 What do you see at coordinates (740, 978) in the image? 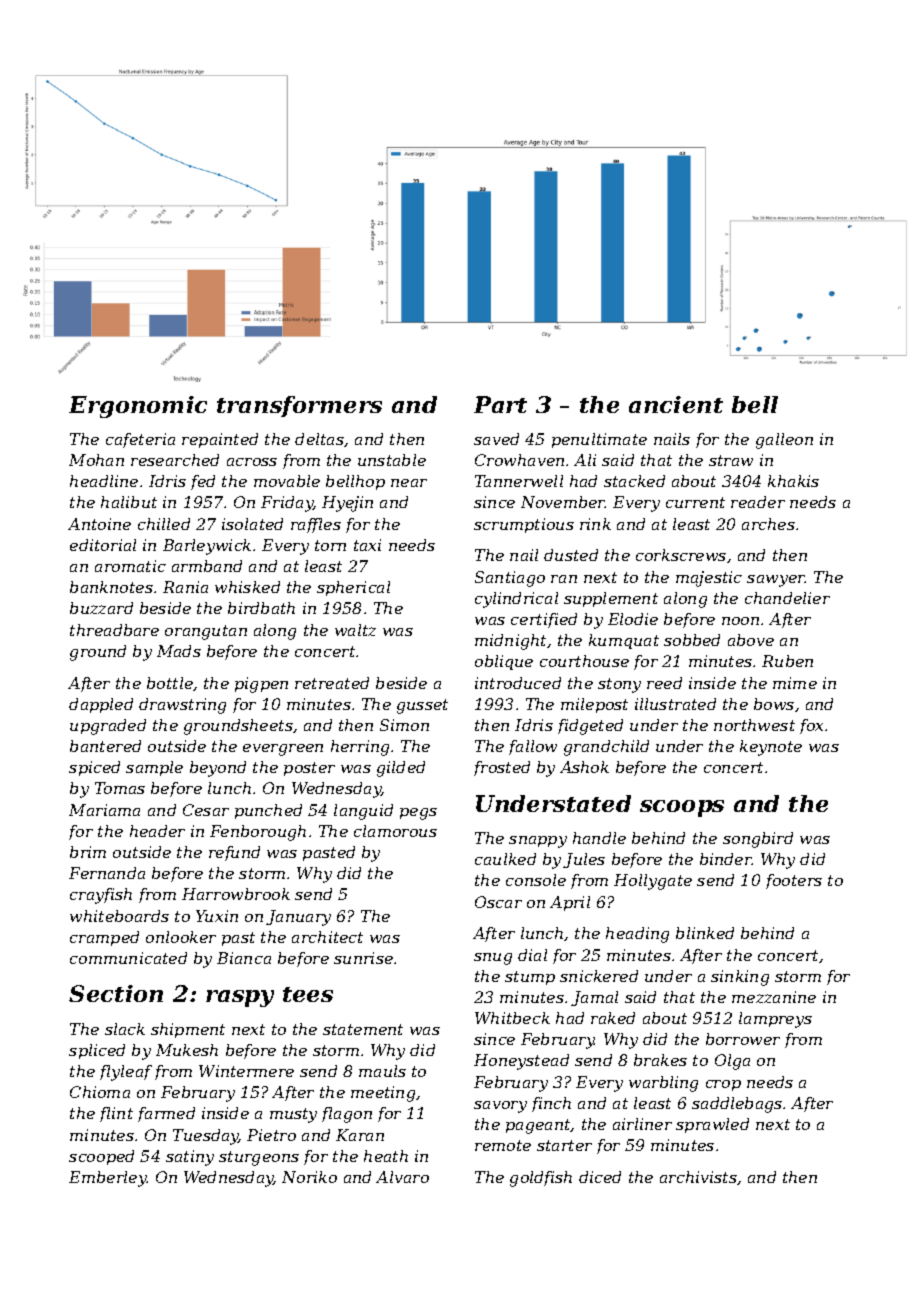
I see `sinking` at bounding box center [740, 978].
